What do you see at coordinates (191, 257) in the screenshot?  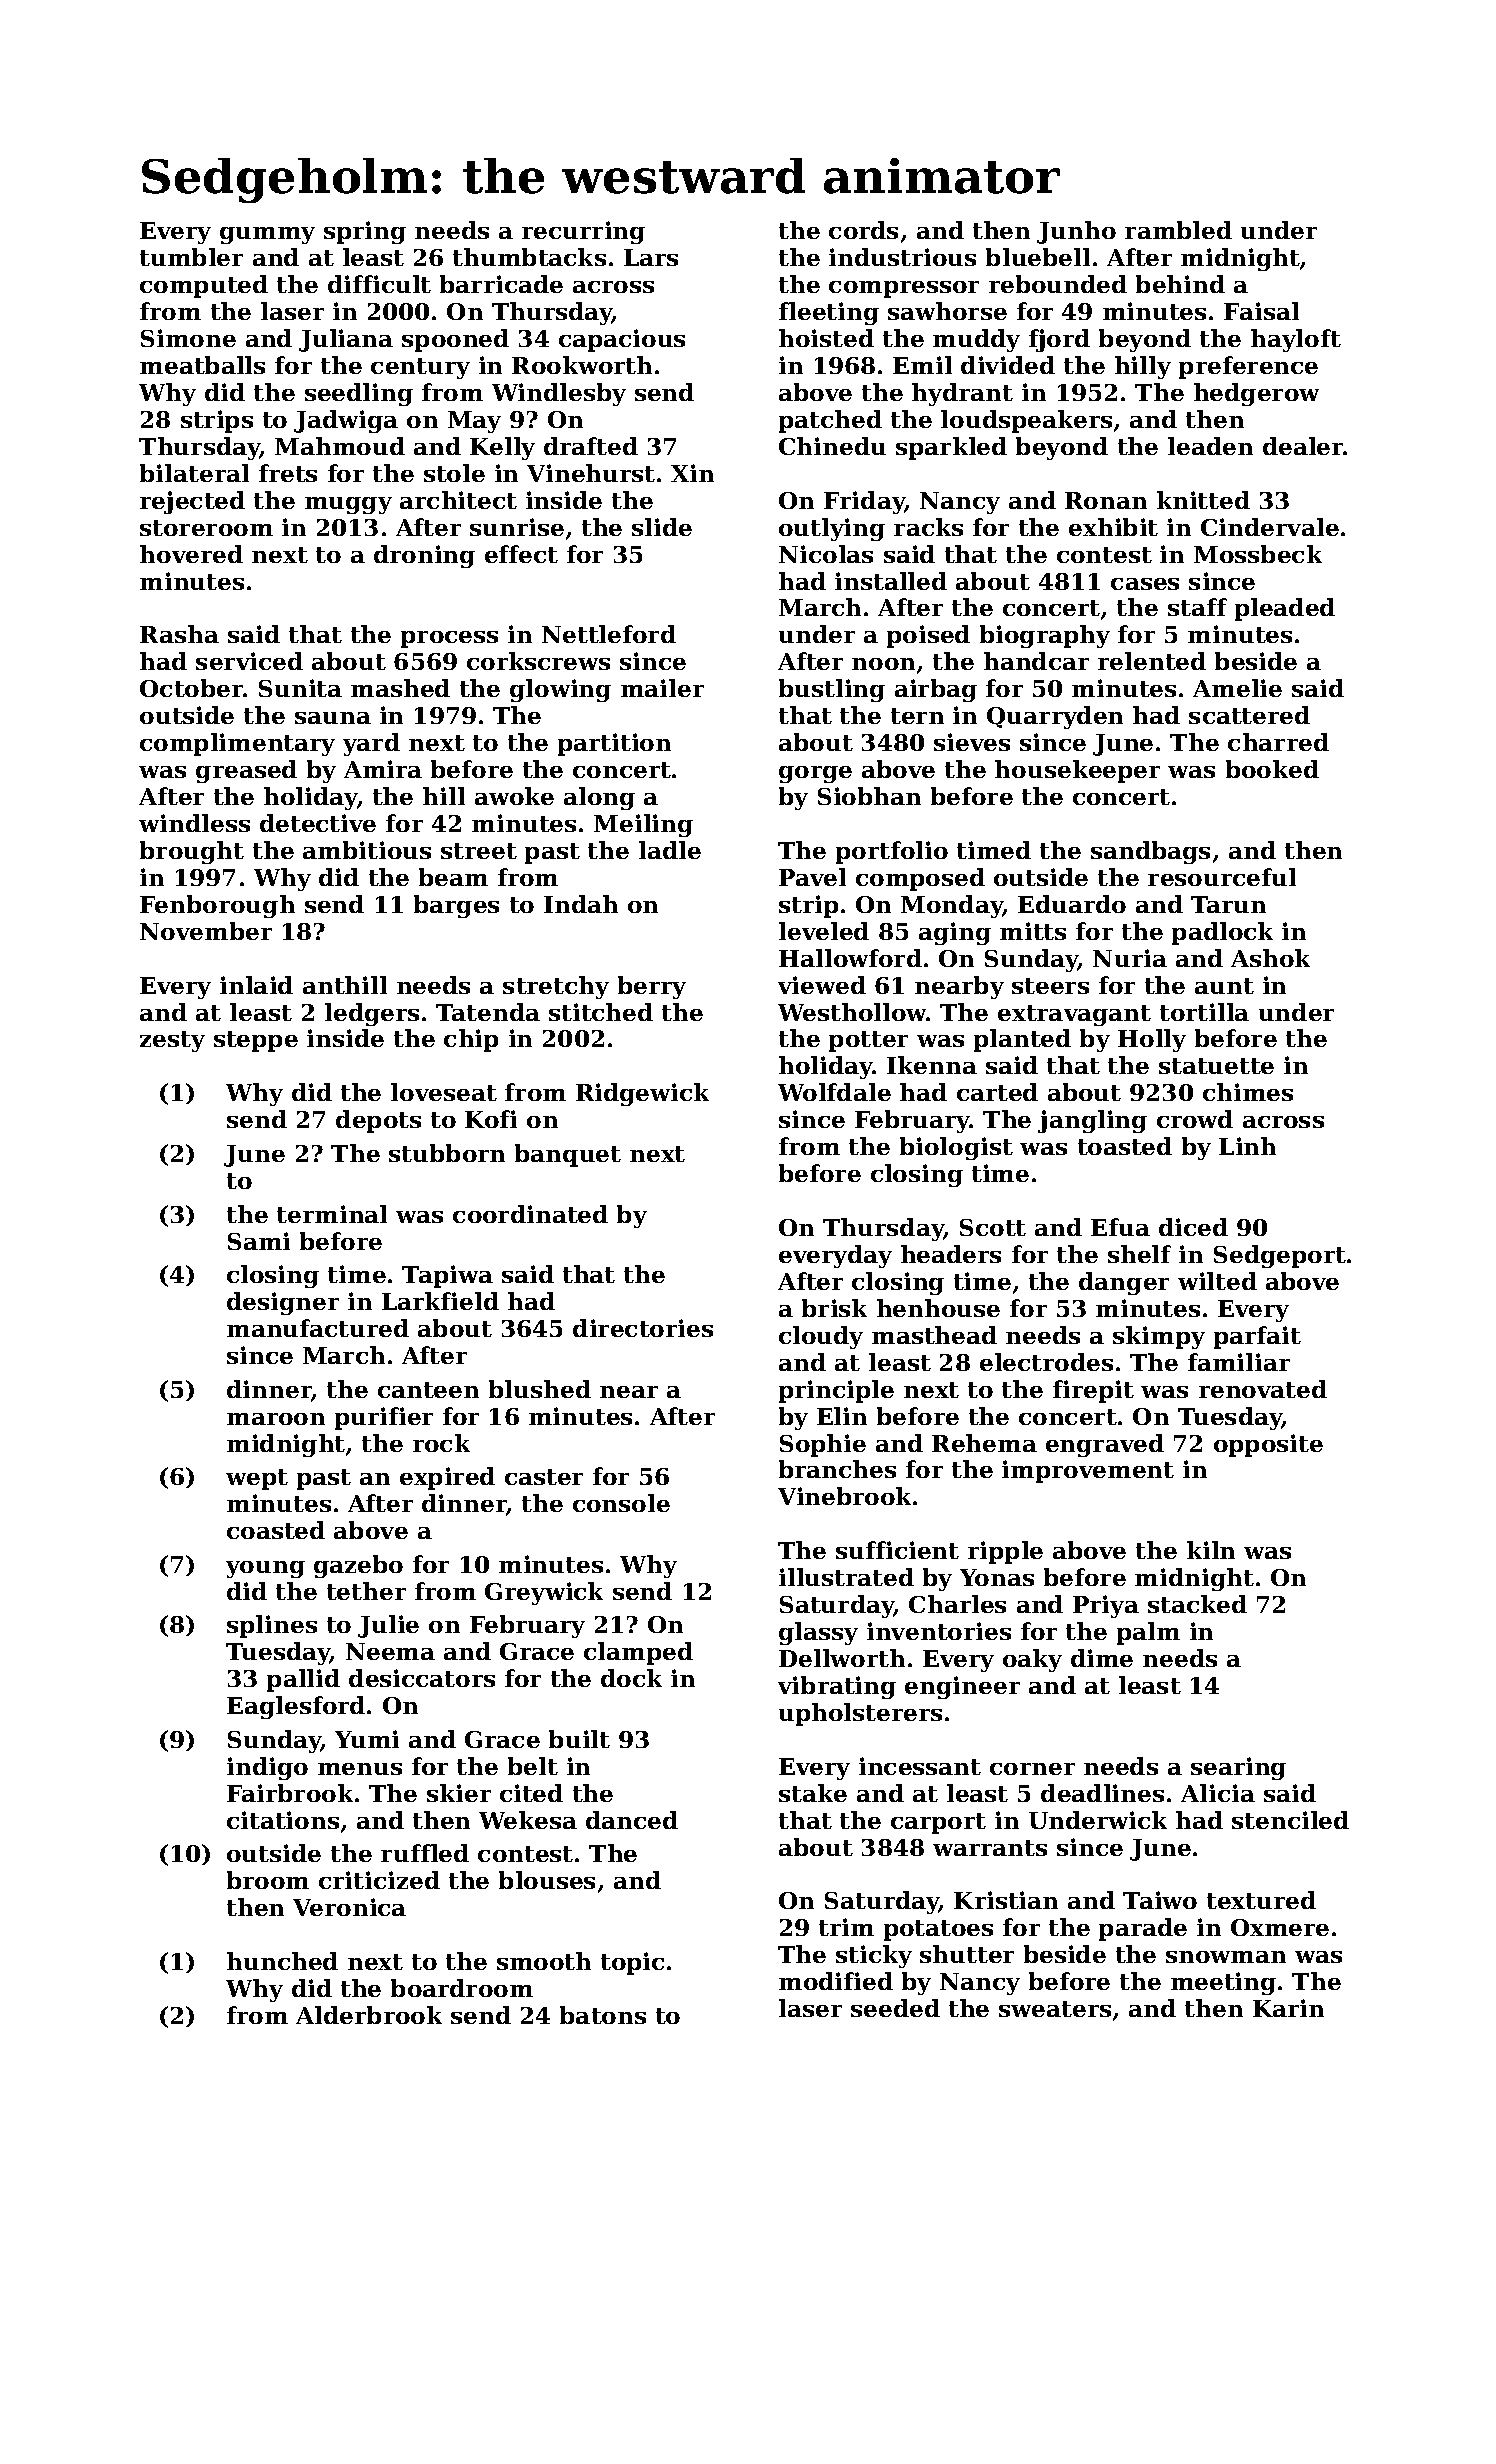 I see `tumbler` at bounding box center [191, 257].
